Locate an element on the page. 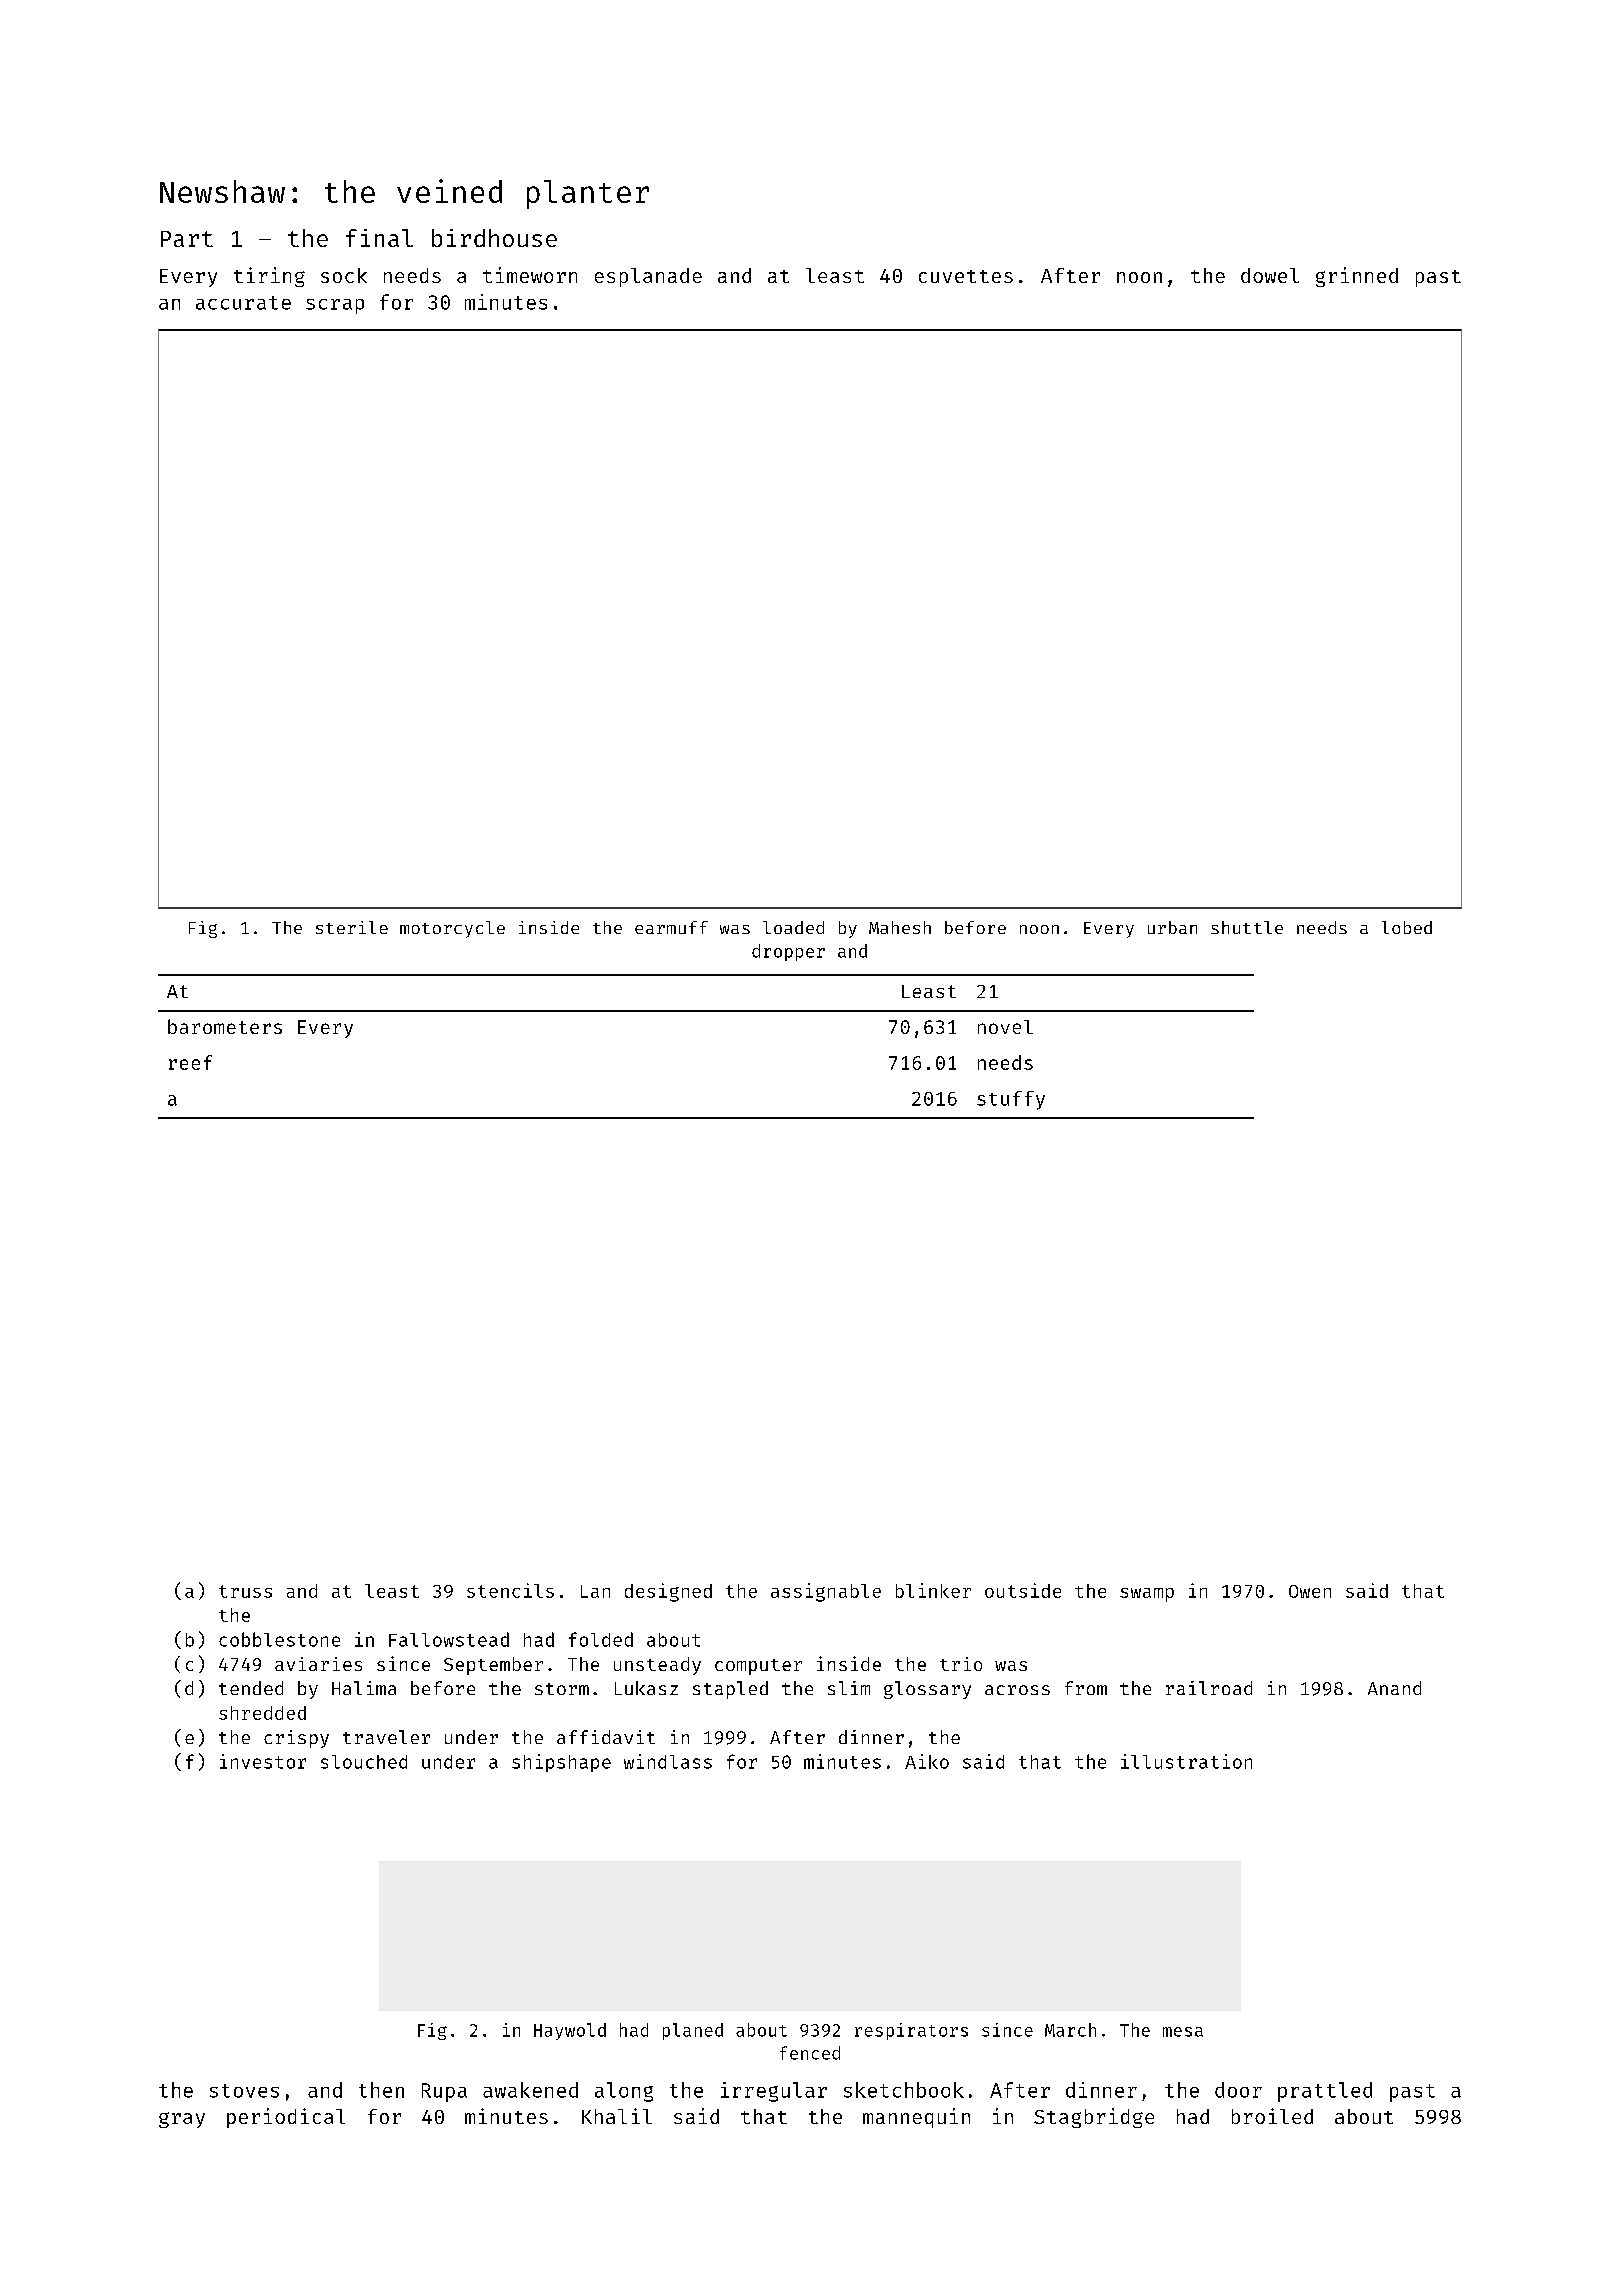 The width and height of the image is (1620, 2292). accurate is located at coordinates (243, 303).
